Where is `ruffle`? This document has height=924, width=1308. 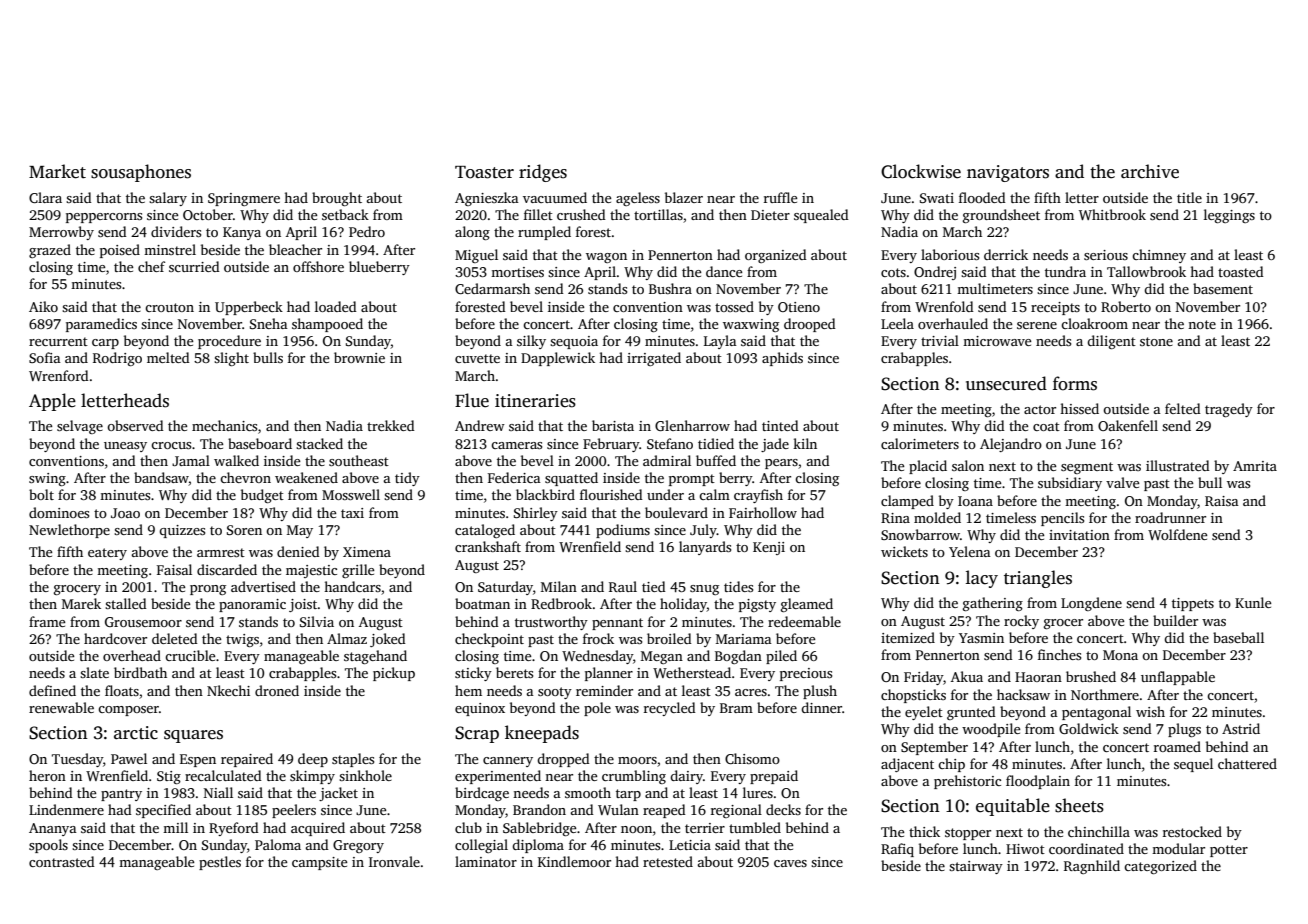 ruffle is located at coordinates (780, 197).
